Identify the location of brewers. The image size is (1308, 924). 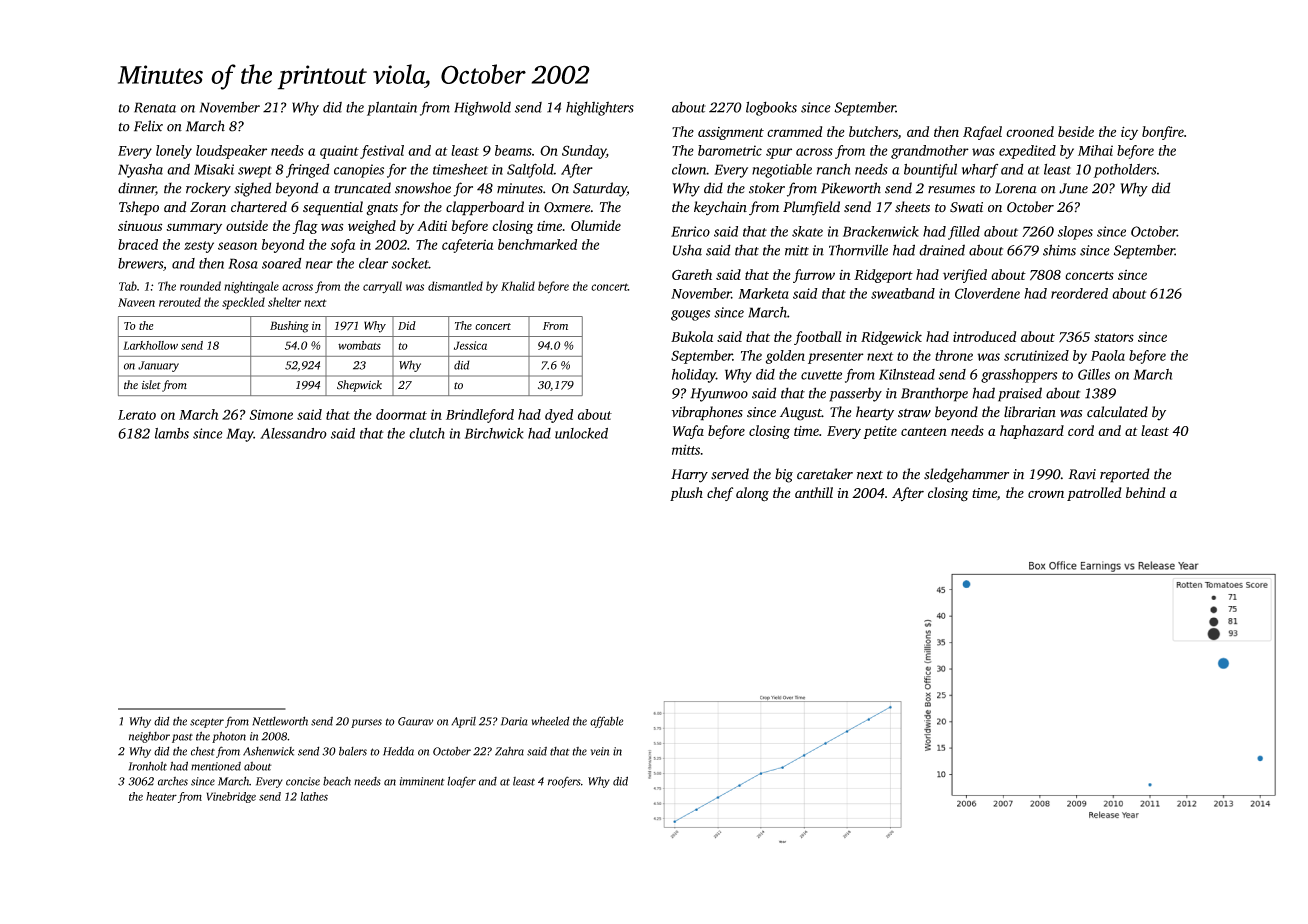
(140, 263).
